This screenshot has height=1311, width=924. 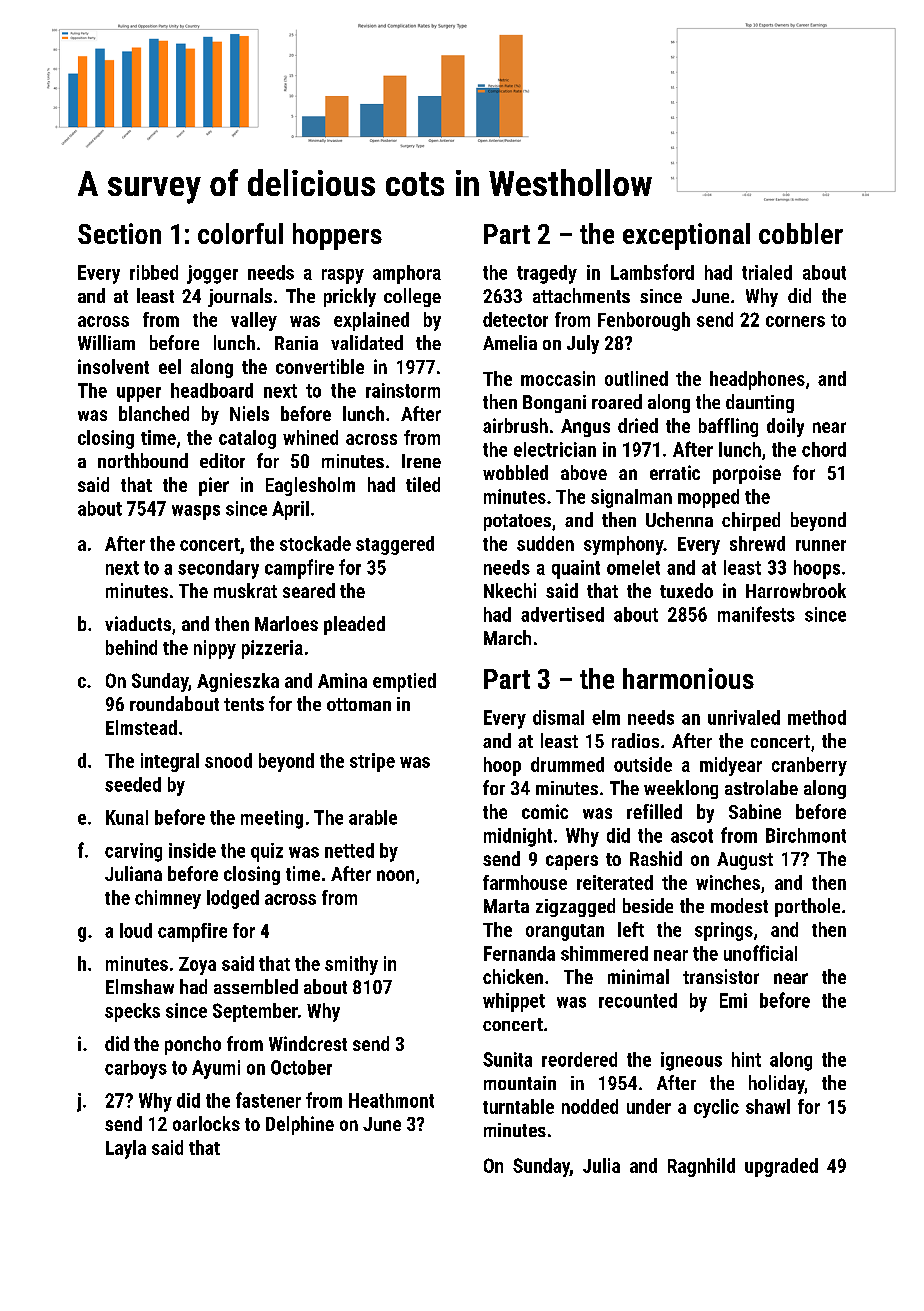 I want to click on tragedy, so click(x=547, y=274).
